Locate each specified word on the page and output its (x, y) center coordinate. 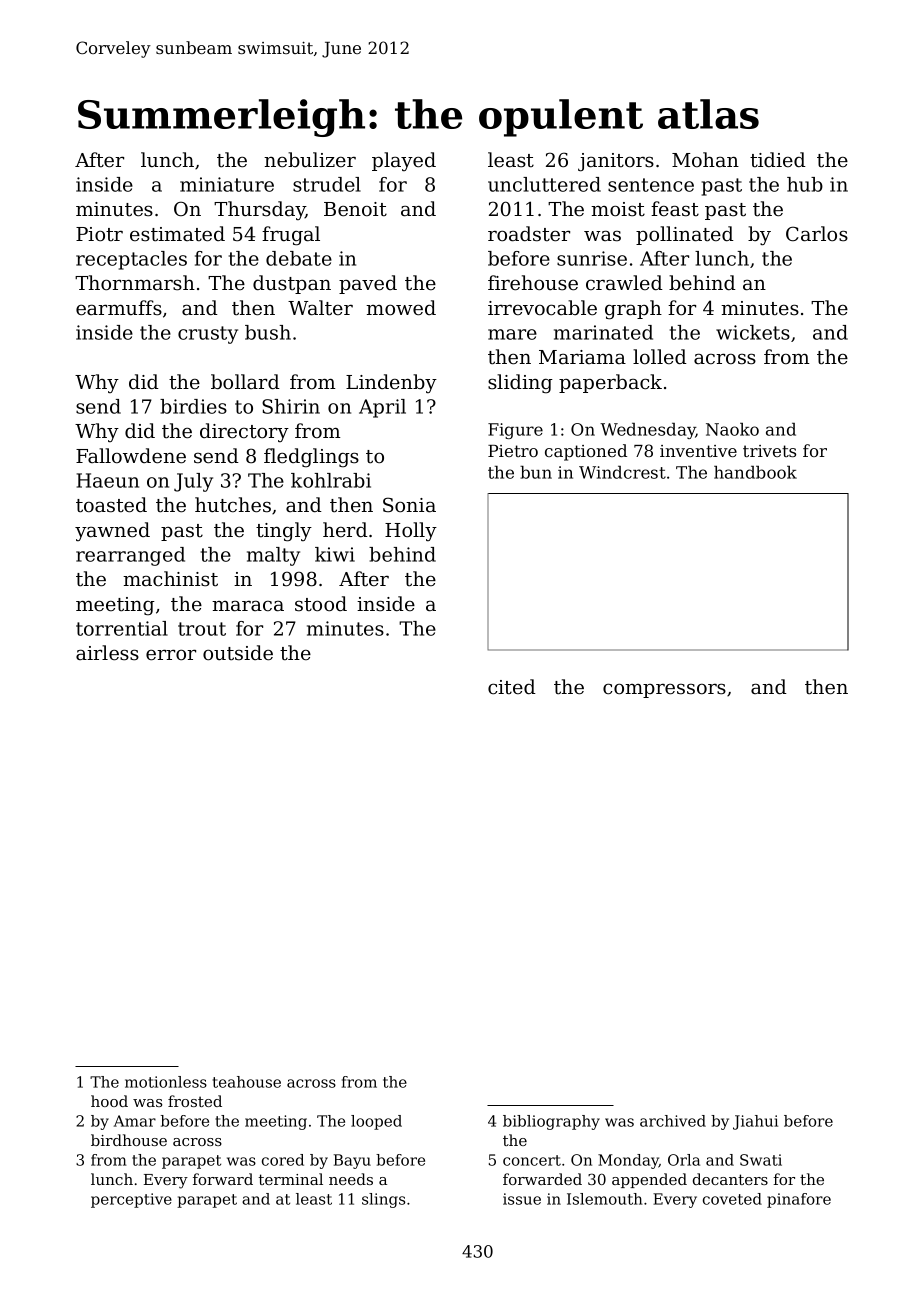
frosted (195, 1101)
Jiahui (755, 1122)
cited (512, 687)
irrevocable (542, 308)
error (171, 655)
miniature (227, 184)
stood (321, 604)
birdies (193, 406)
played (404, 161)
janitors (616, 162)
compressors (664, 690)
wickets (753, 332)
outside (238, 653)
